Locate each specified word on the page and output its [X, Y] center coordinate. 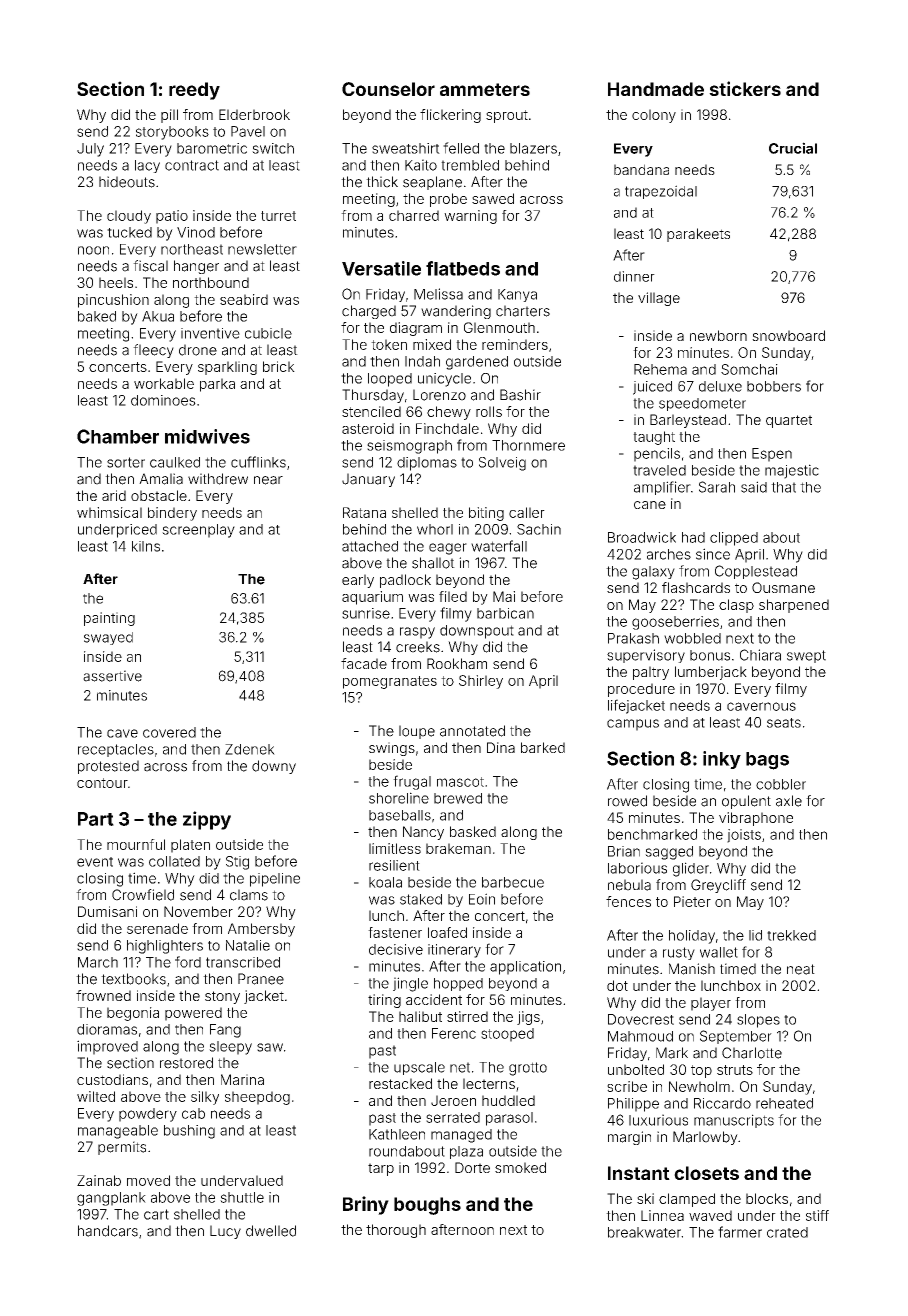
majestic [792, 471]
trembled [470, 165]
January [368, 480]
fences [628, 901]
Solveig [502, 464]
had [693, 537]
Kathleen [397, 1134]
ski [645, 1198]
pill [169, 116]
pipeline [275, 880]
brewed [458, 798]
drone [198, 350]
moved [148, 1180]
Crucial [793, 148]
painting [109, 619]
